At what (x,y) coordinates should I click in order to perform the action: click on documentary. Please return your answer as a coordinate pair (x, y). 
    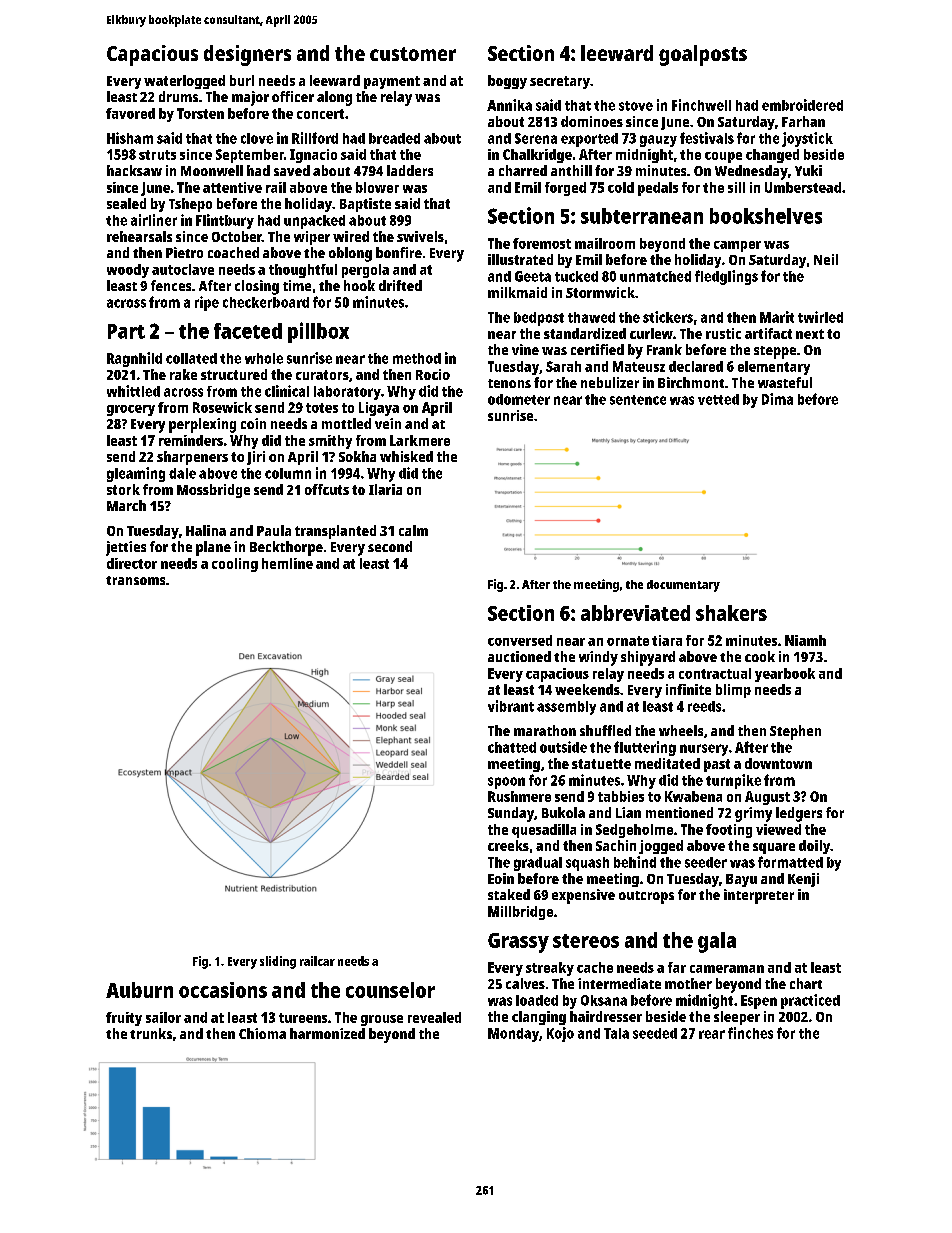
    Looking at the image, I should click on (683, 586).
